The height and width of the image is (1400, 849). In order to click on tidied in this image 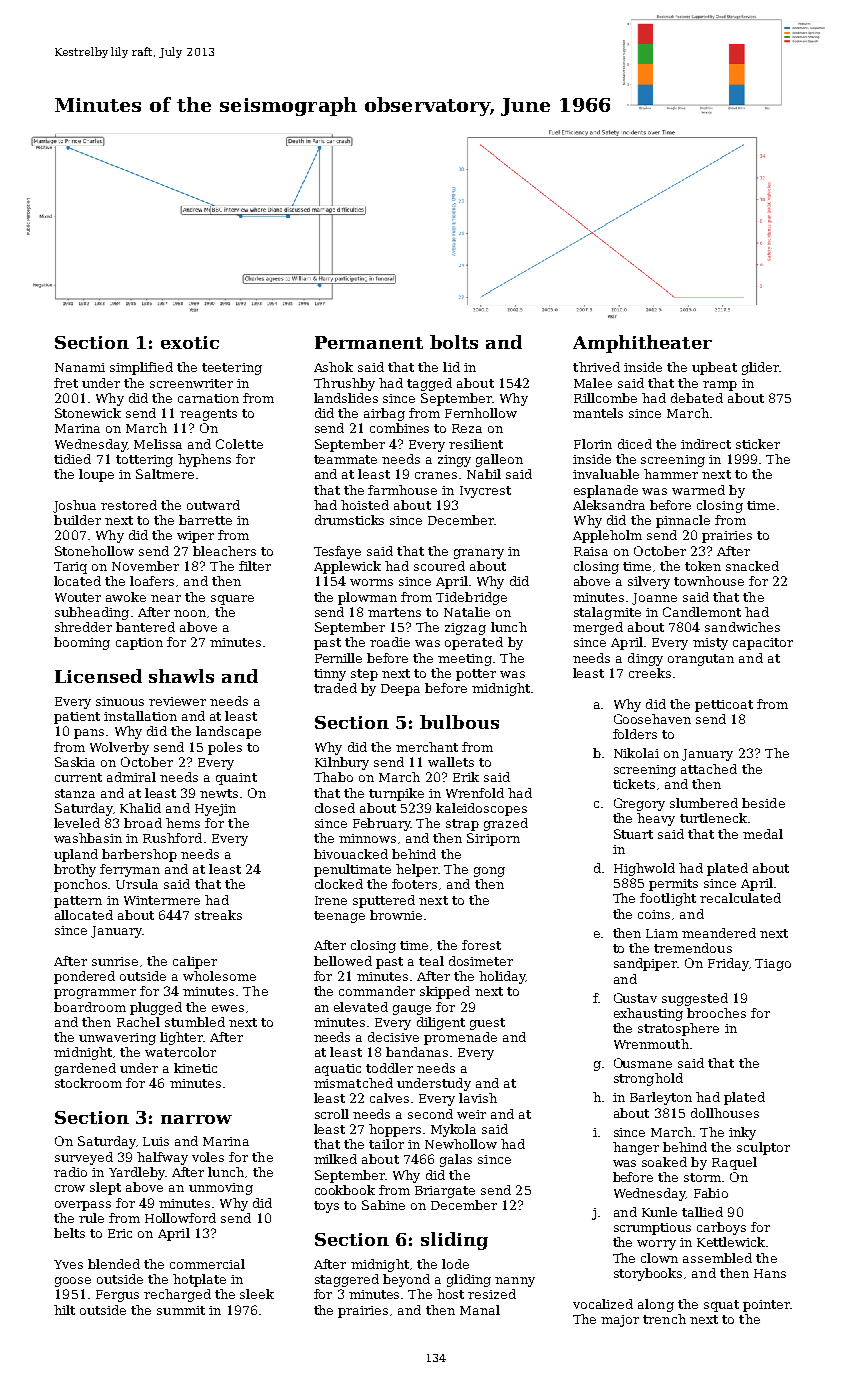, I will do `click(72, 459)`.
